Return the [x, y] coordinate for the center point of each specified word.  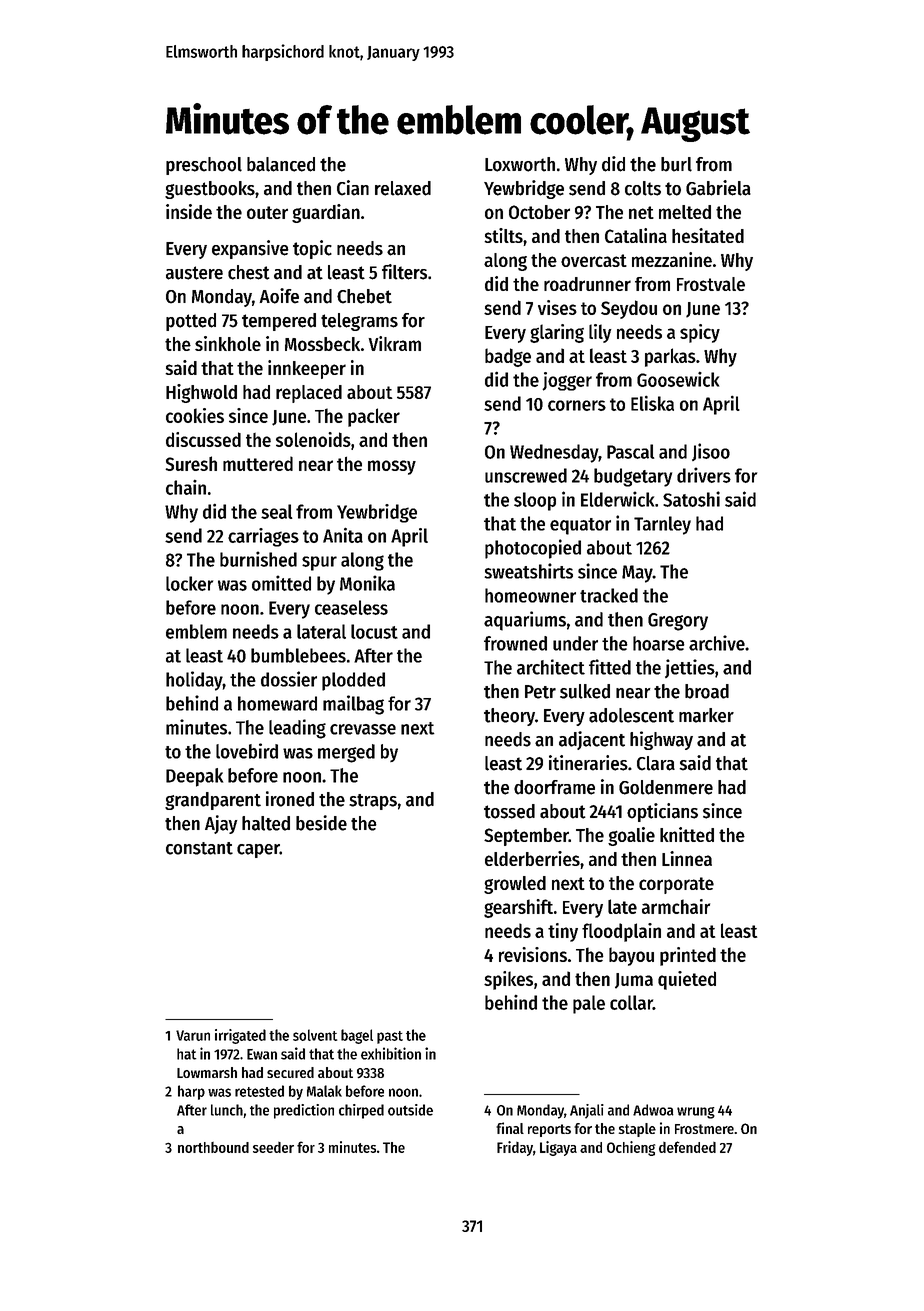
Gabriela [718, 188]
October [539, 212]
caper [258, 851]
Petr [540, 692]
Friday [515, 1148]
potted [191, 322]
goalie [631, 836]
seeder [273, 1147]
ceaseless [351, 607]
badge [508, 357]
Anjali [587, 1111]
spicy [700, 333]
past [390, 1037]
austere [194, 273]
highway [661, 740]
